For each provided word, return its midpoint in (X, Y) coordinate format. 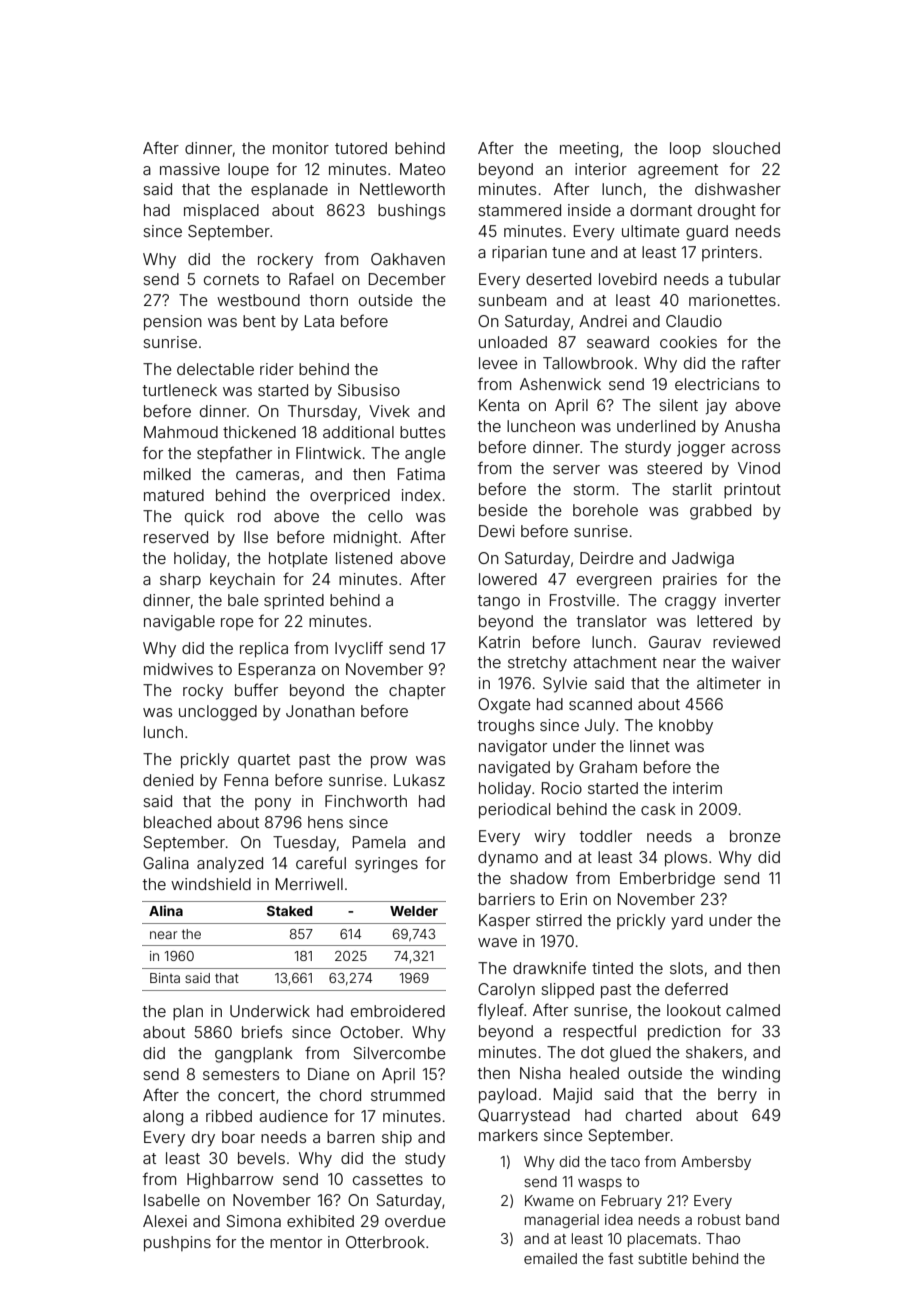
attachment (615, 662)
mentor (296, 1242)
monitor (301, 148)
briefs (262, 1031)
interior (601, 169)
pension (173, 323)
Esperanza (277, 670)
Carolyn (506, 991)
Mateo (422, 169)
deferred (696, 988)
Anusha (752, 426)
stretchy (537, 664)
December (407, 279)
